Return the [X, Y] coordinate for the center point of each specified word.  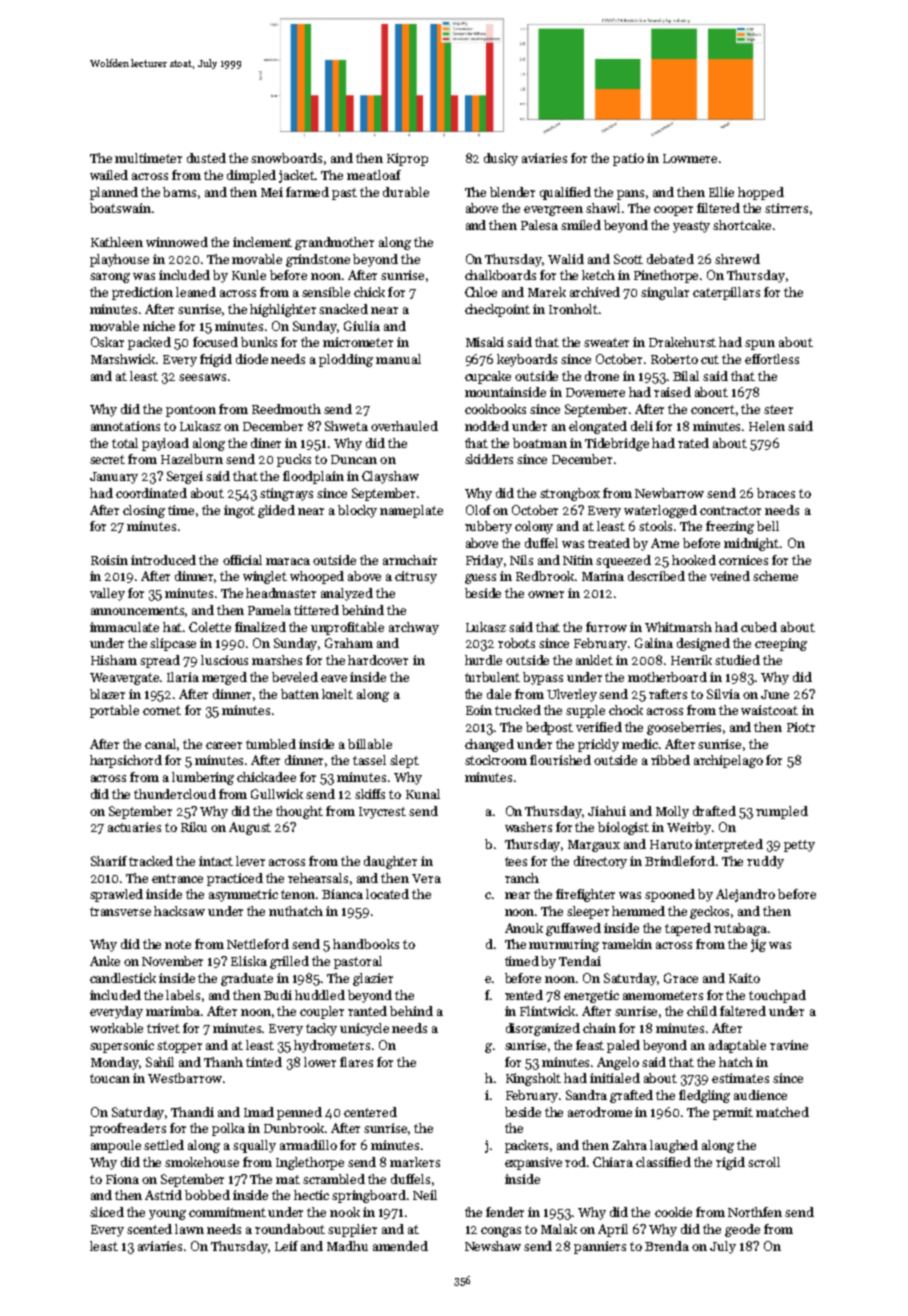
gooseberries [684, 728]
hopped [761, 193]
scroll [764, 1162]
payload [165, 444]
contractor [730, 510]
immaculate [124, 627]
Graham [349, 643]
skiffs [370, 794]
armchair [410, 560]
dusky [501, 159]
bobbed [207, 1195]
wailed [109, 175]
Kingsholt [533, 1079]
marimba [173, 1011]
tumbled [271, 744]
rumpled [782, 812]
